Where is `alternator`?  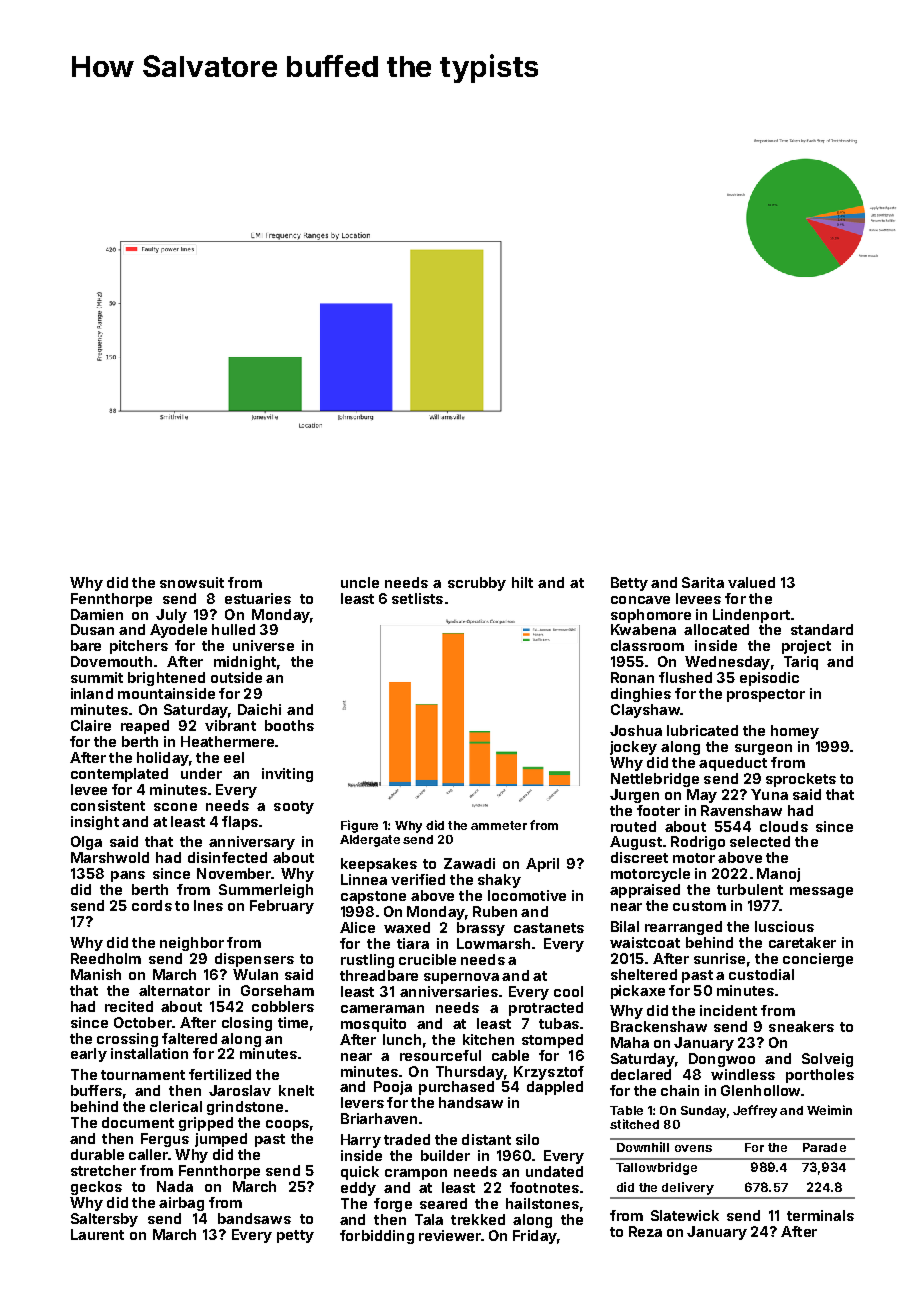 alternator is located at coordinates (174, 990).
